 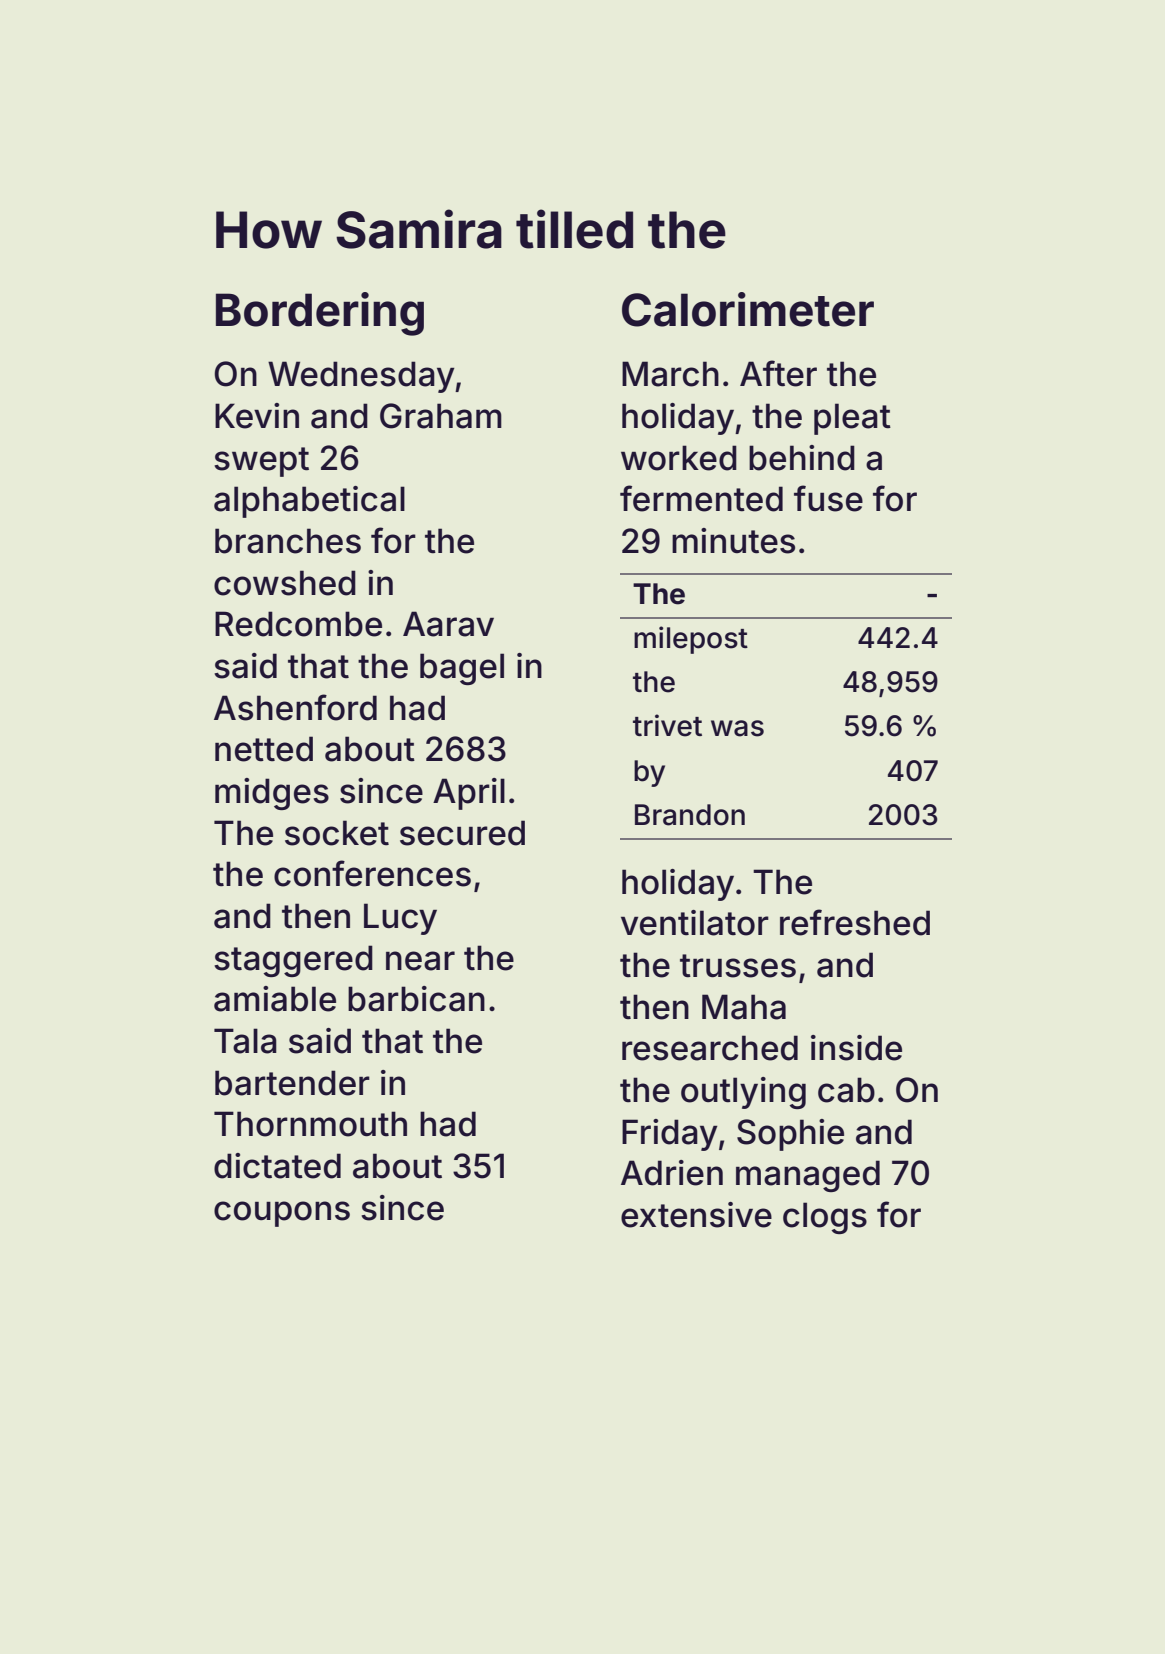 What do you see at coordinates (695, 923) in the screenshot?
I see `ventilator` at bounding box center [695, 923].
